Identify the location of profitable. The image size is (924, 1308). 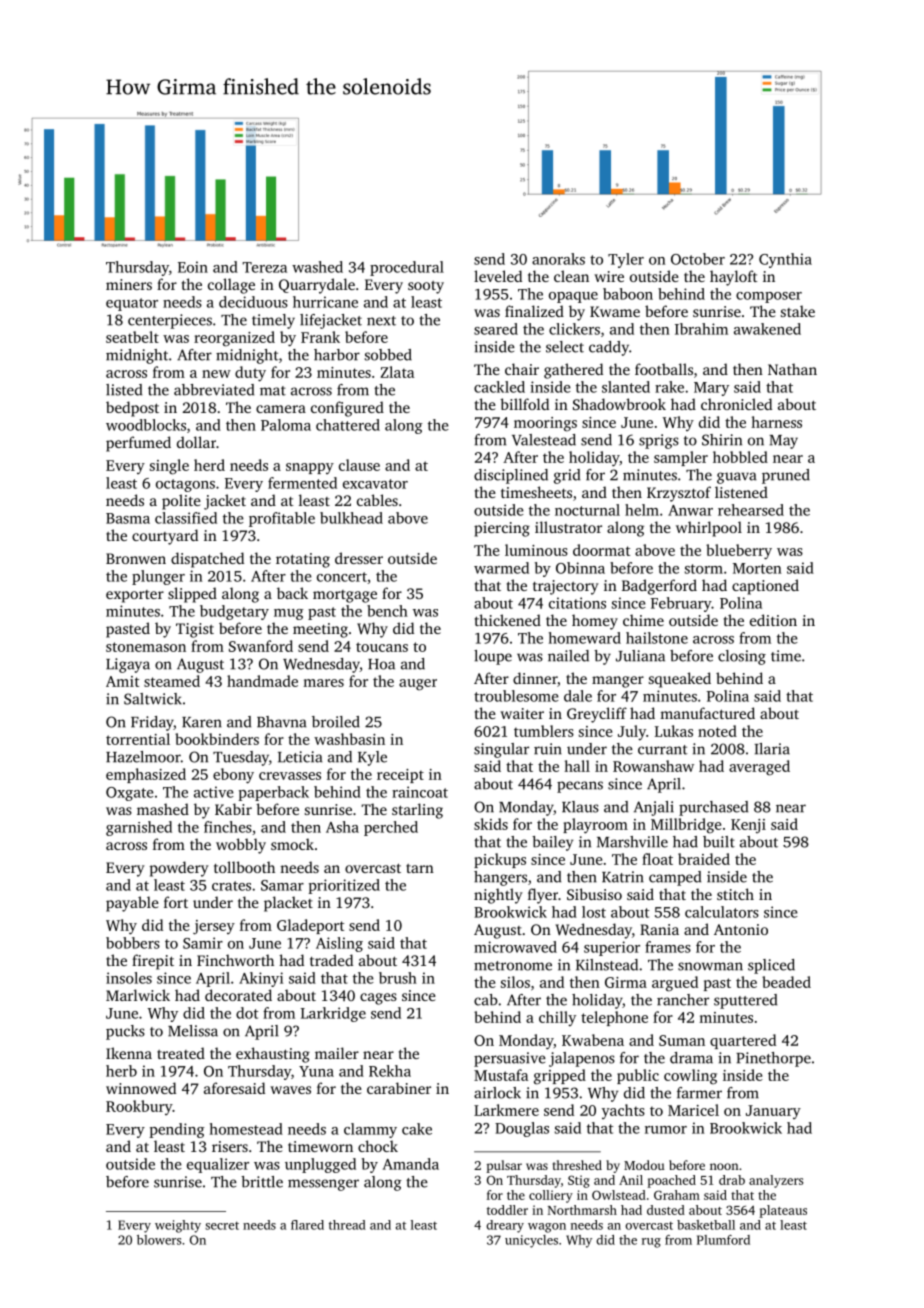
(282, 519).
